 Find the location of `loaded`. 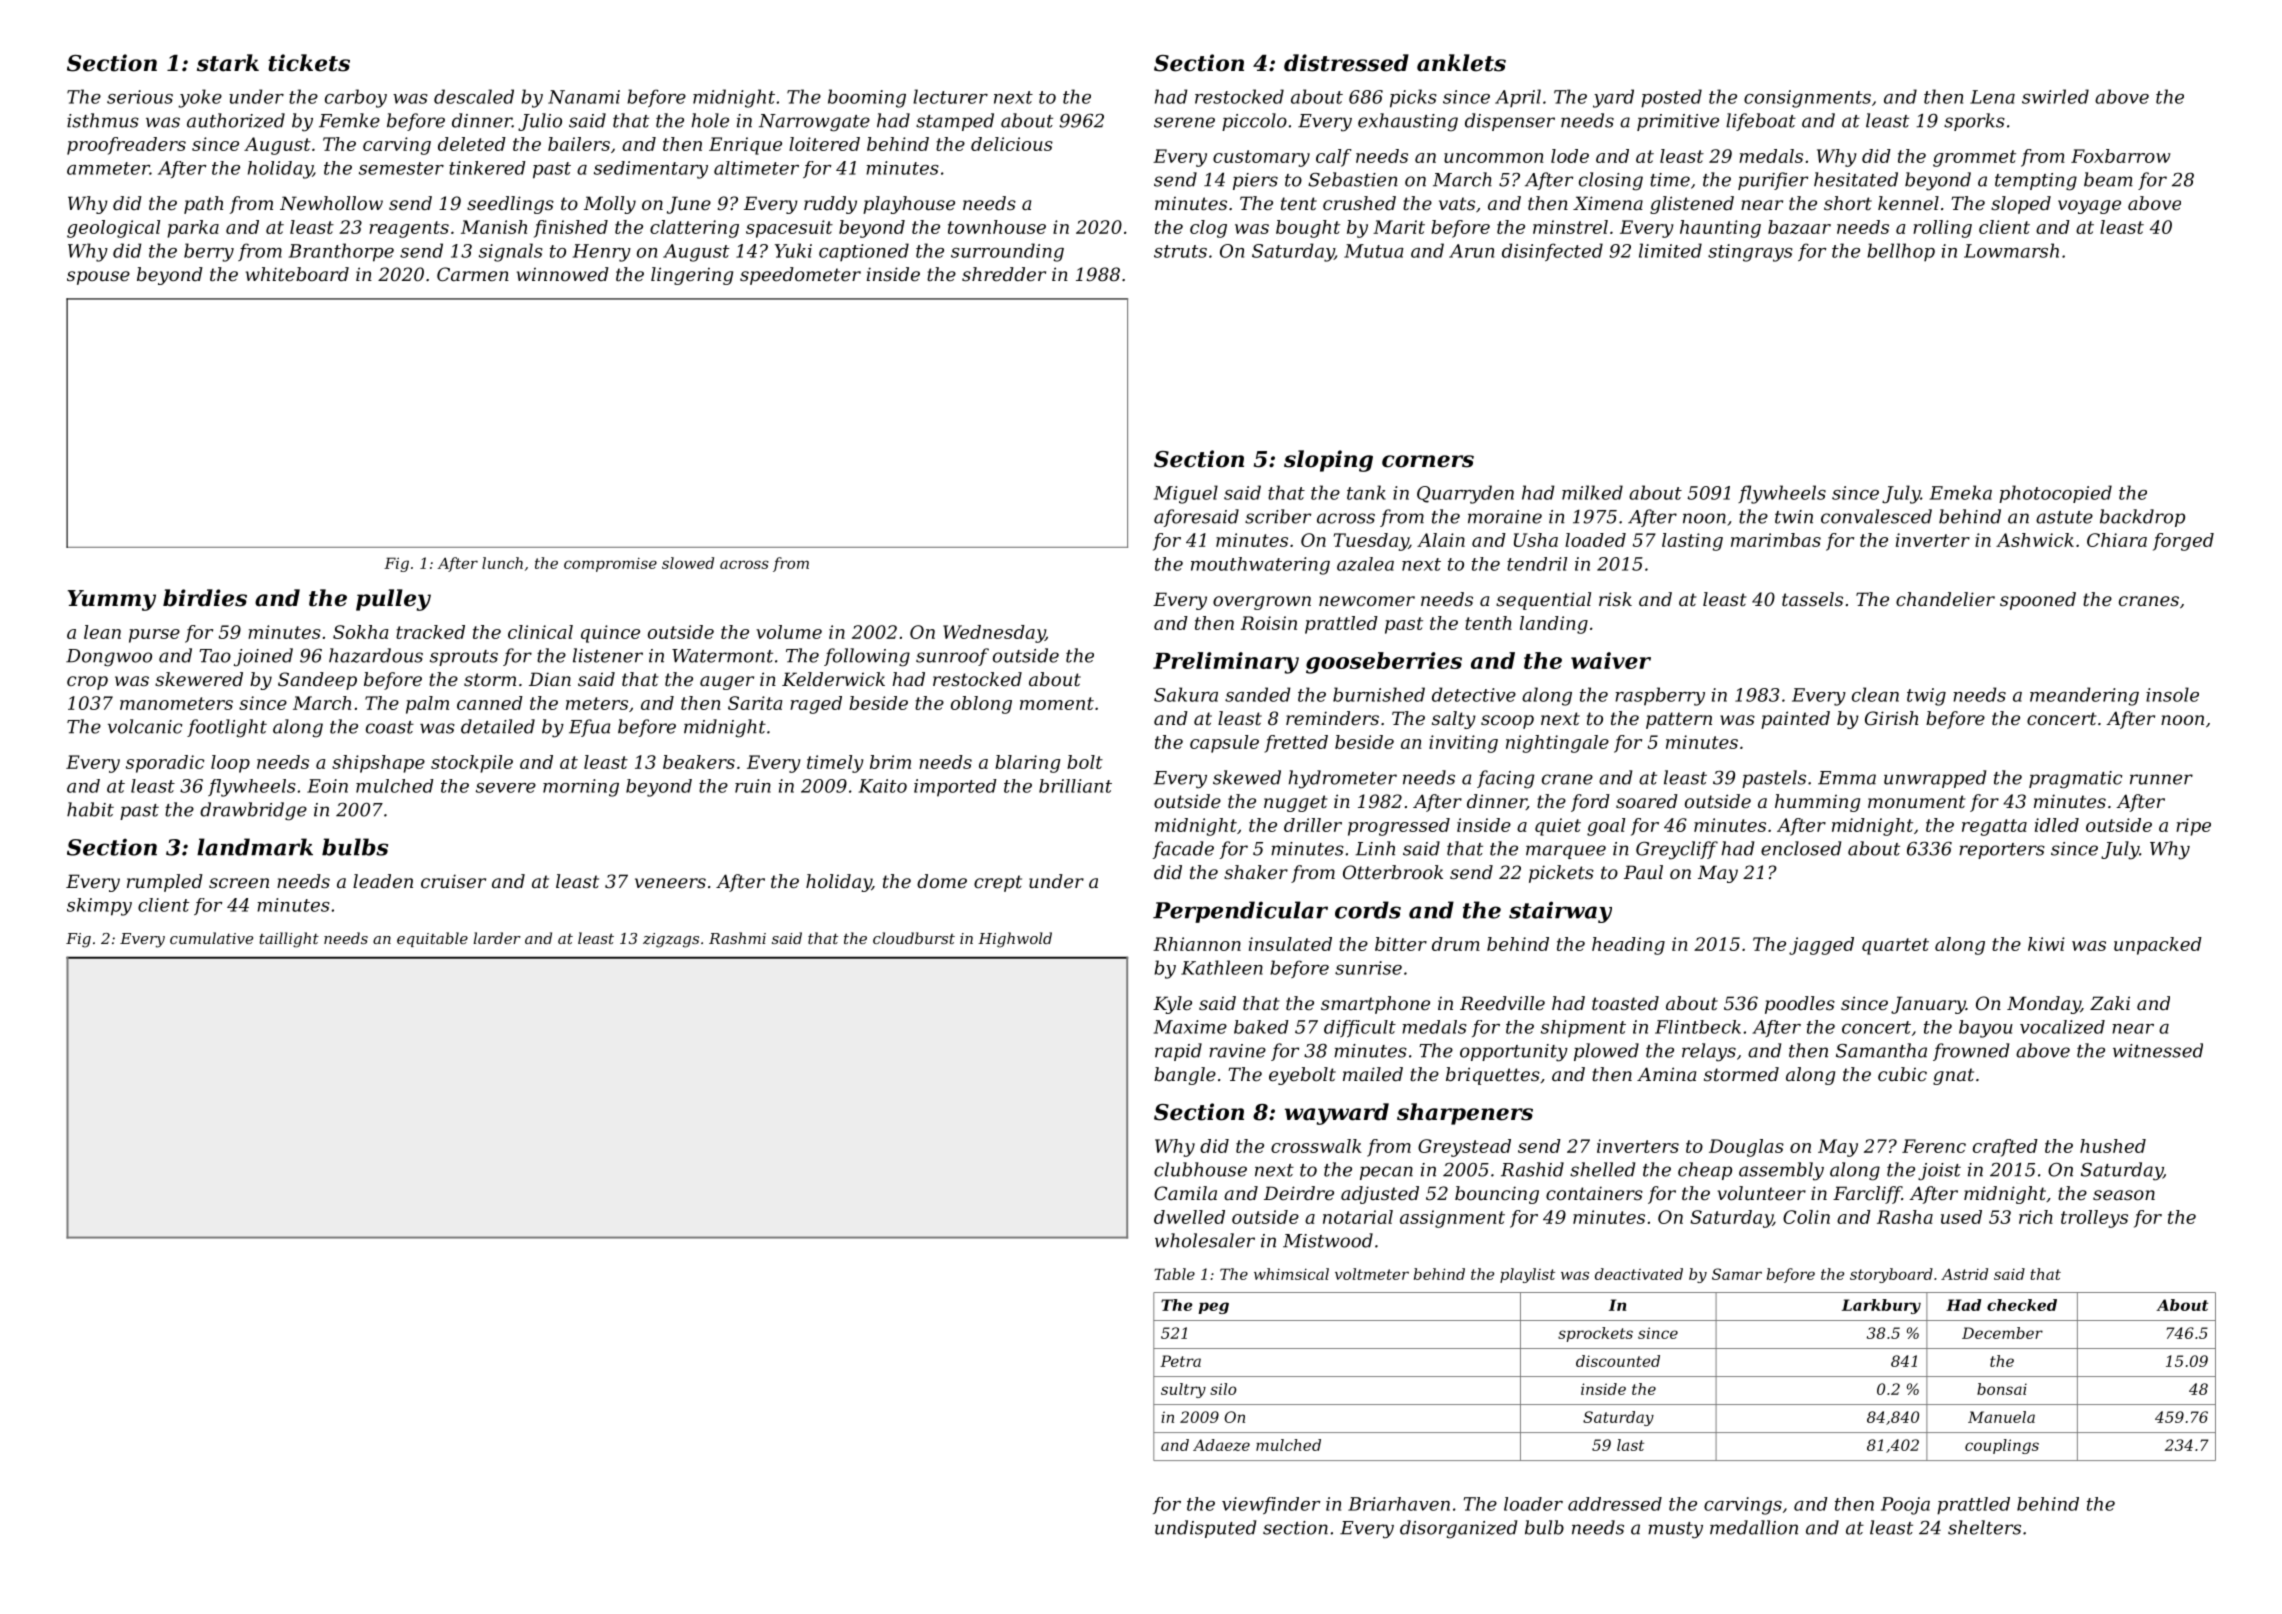

loaded is located at coordinates (1595, 540).
